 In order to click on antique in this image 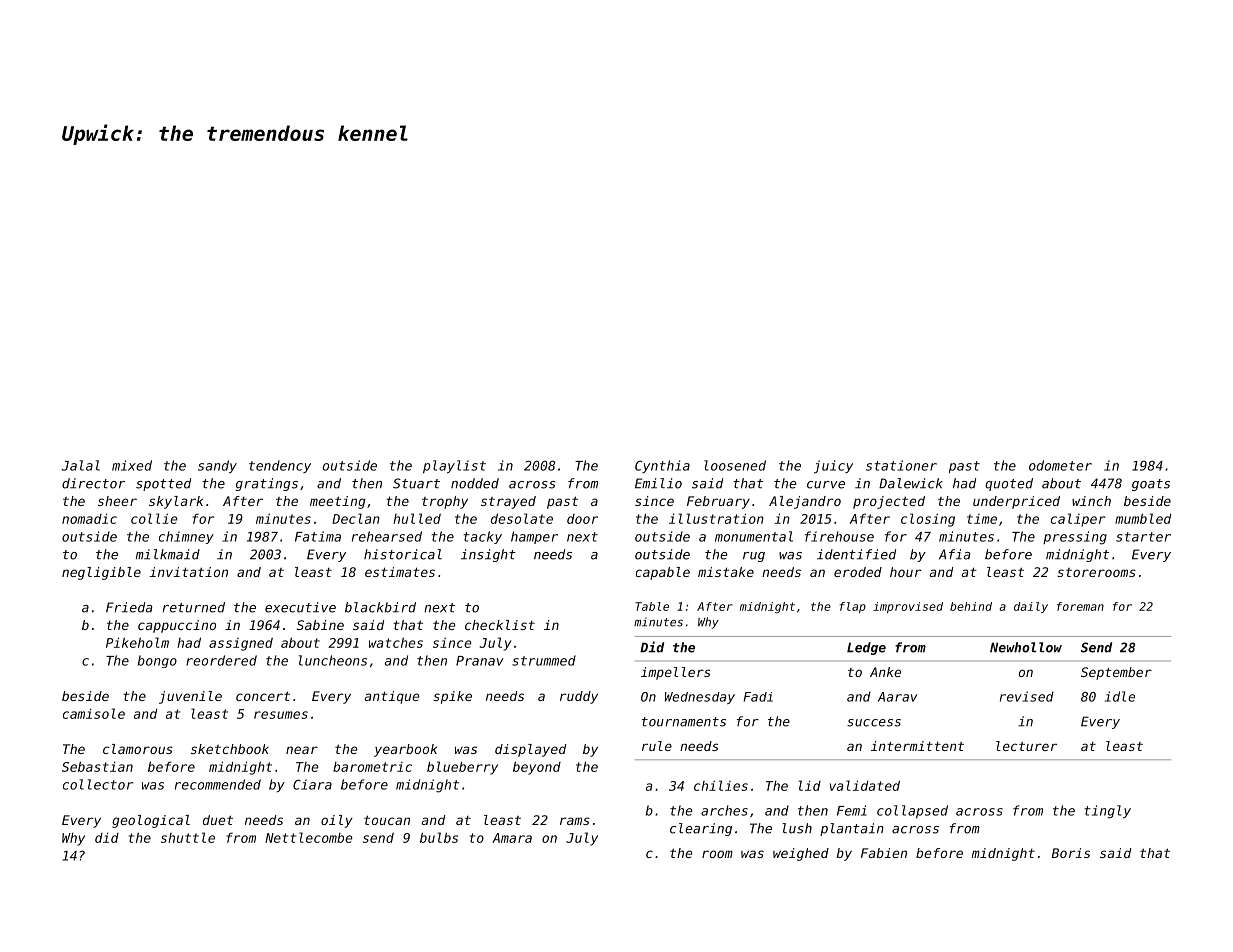, I will do `click(392, 697)`.
